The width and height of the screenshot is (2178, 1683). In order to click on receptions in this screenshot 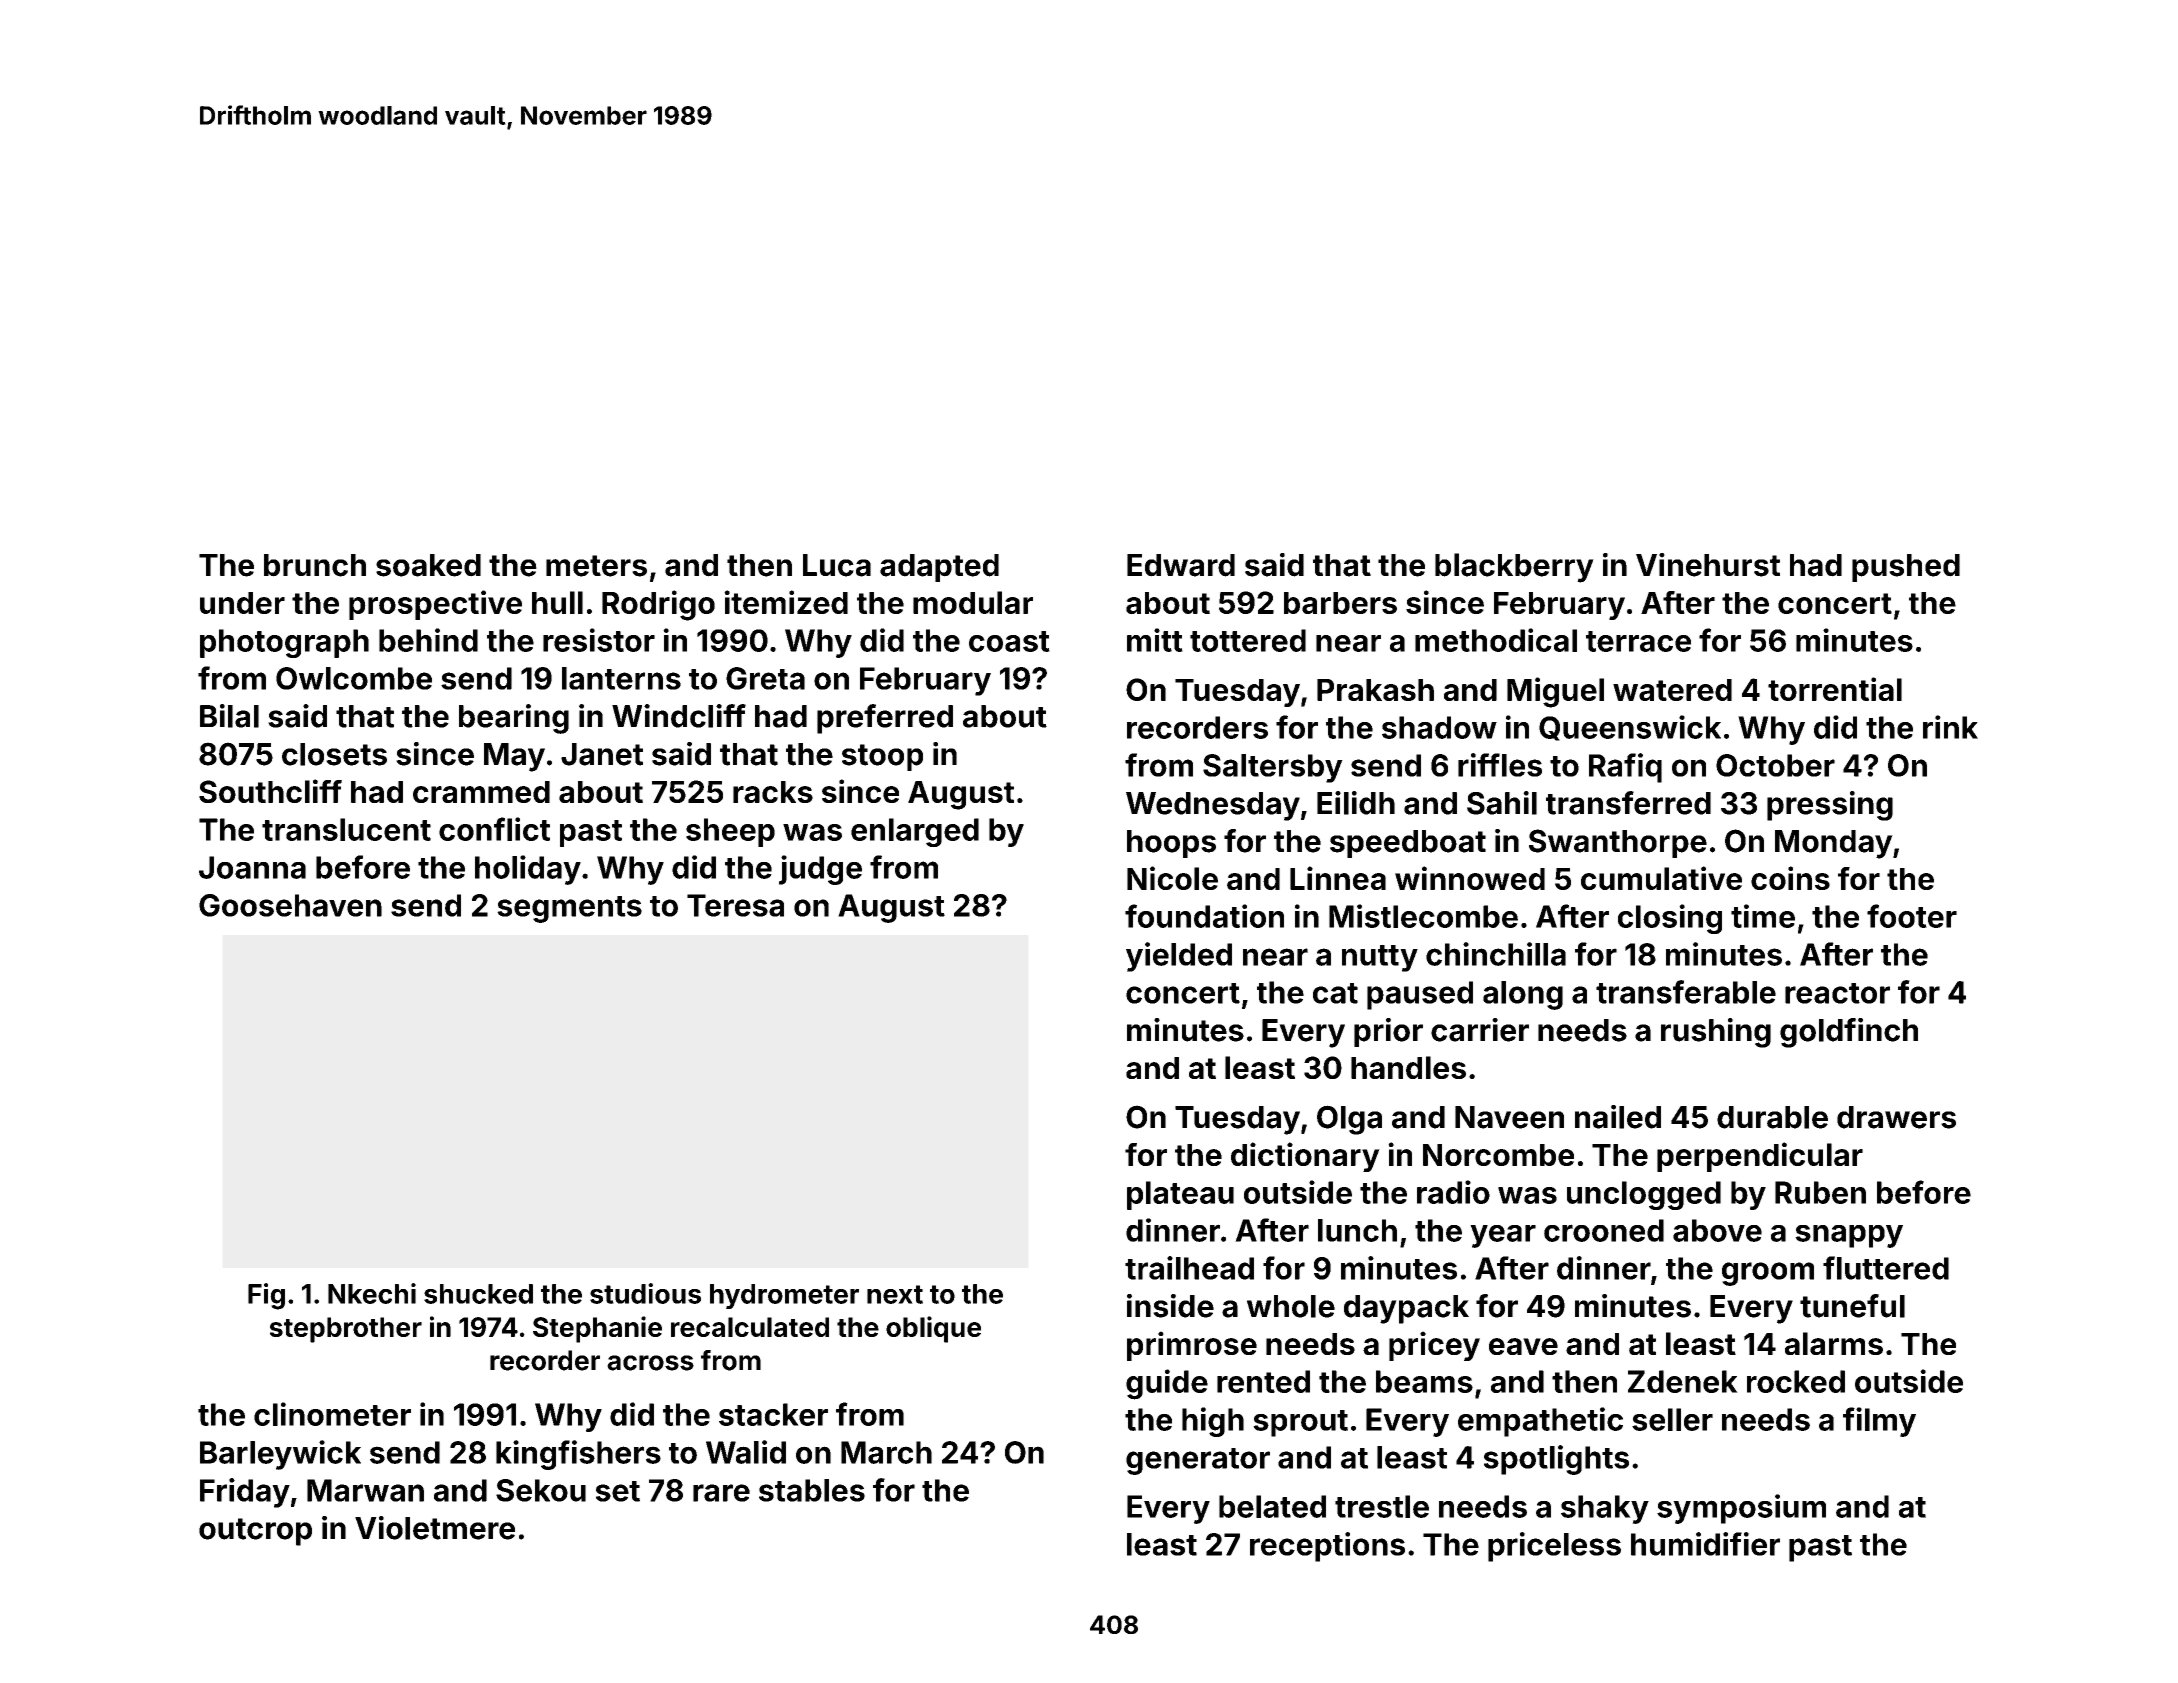, I will do `click(1327, 1547)`.
